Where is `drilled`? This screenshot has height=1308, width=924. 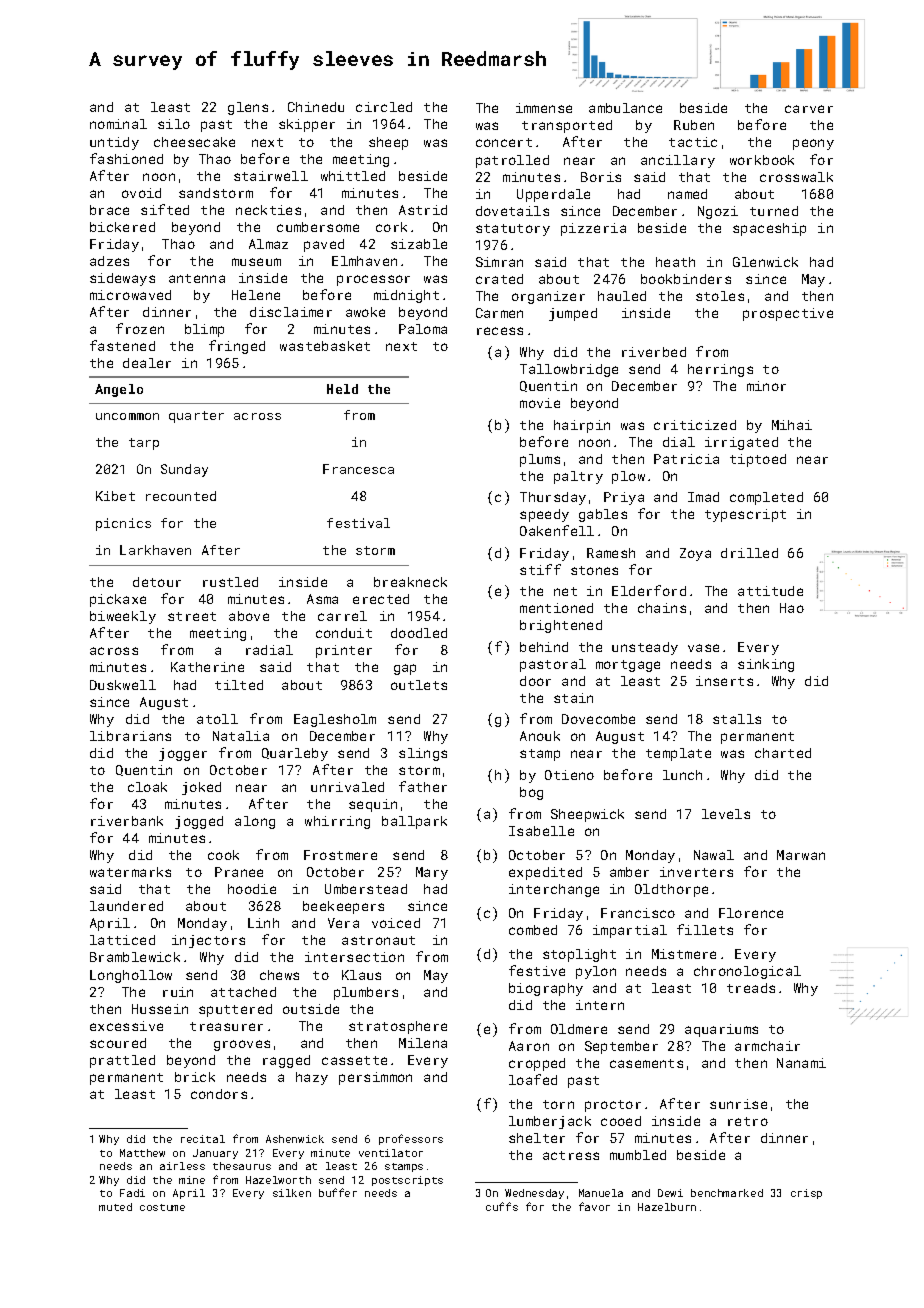
drilled is located at coordinates (749, 553).
